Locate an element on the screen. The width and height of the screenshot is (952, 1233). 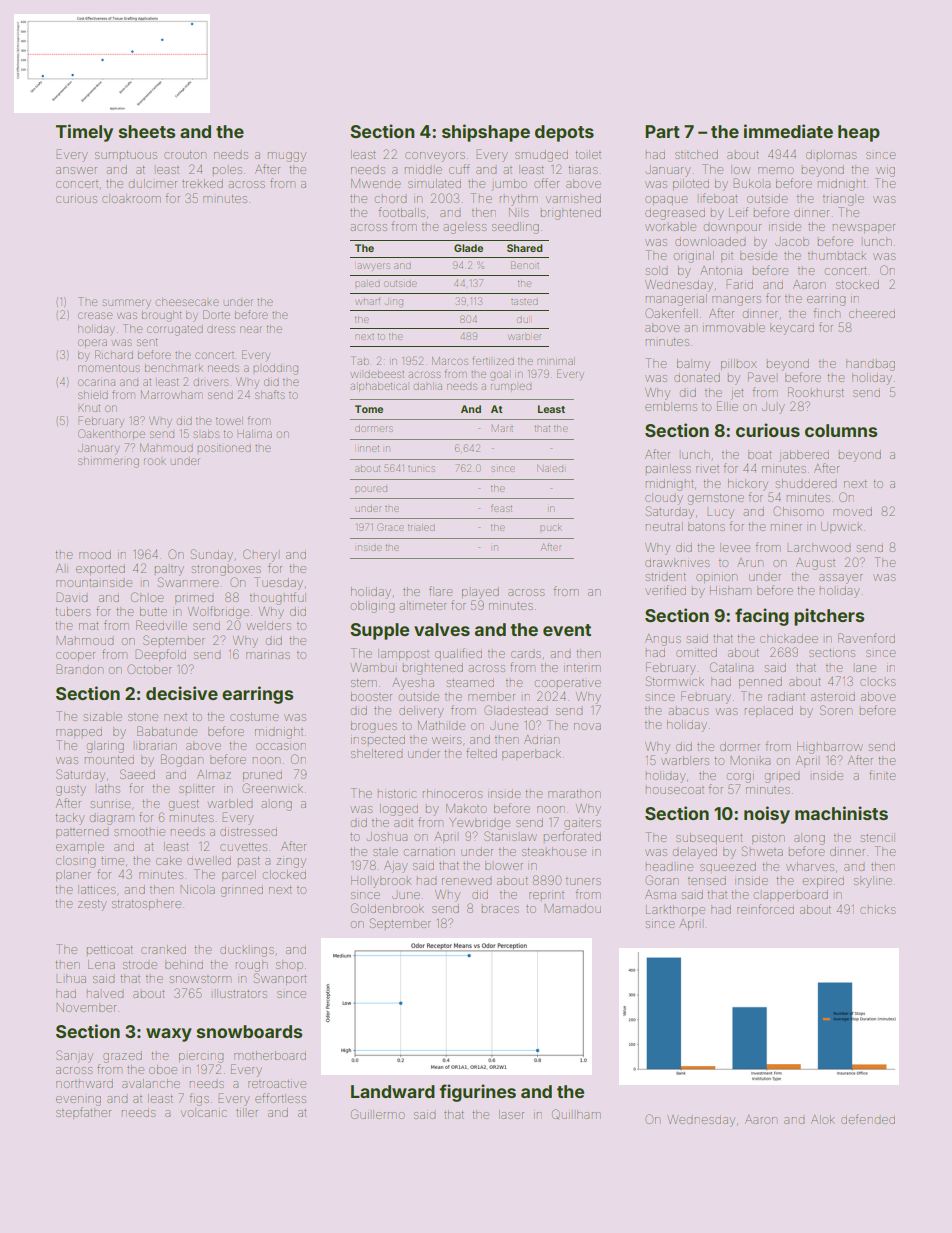
defended is located at coordinates (868, 1119).
